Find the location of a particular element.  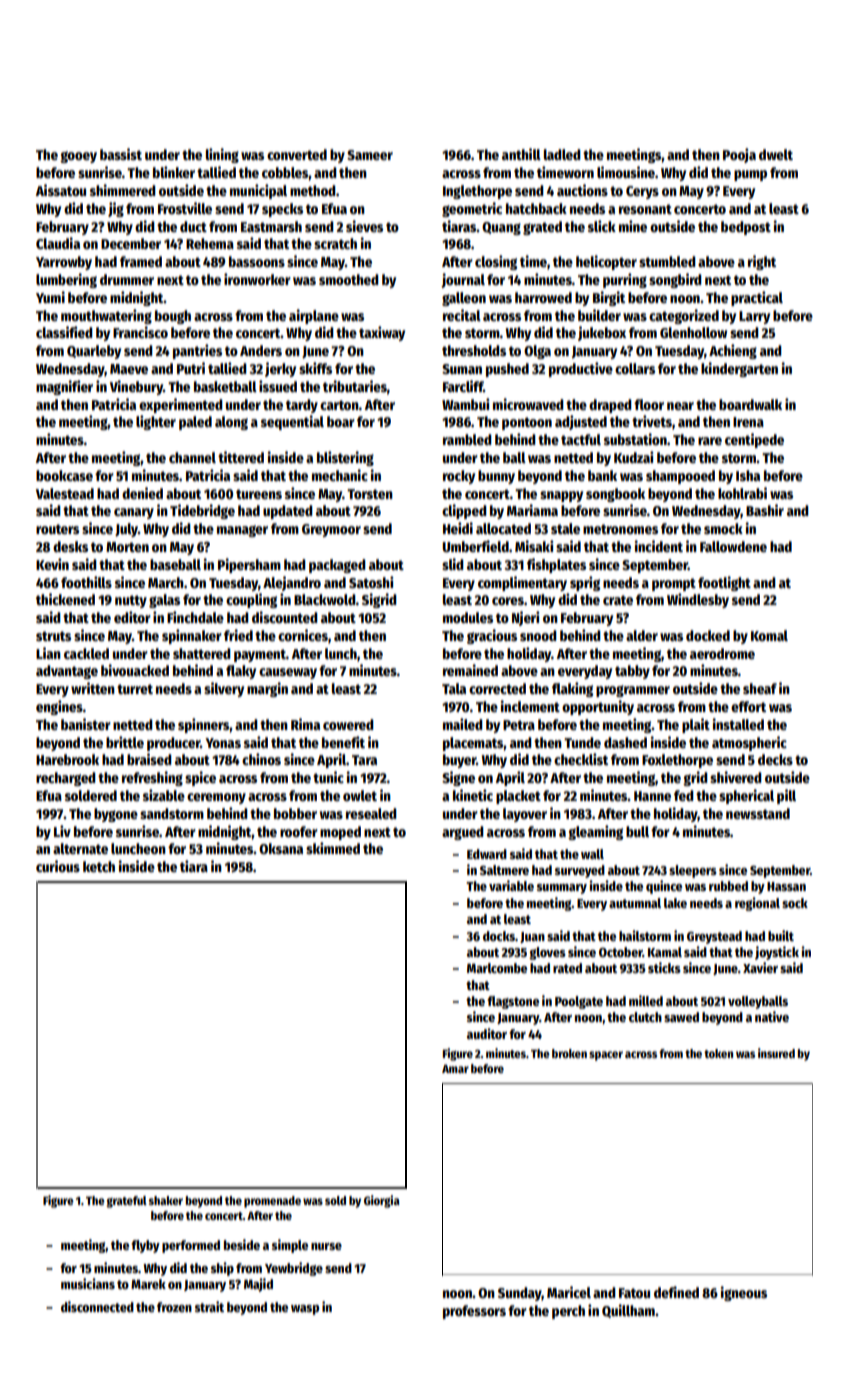

docks is located at coordinates (499, 936).
